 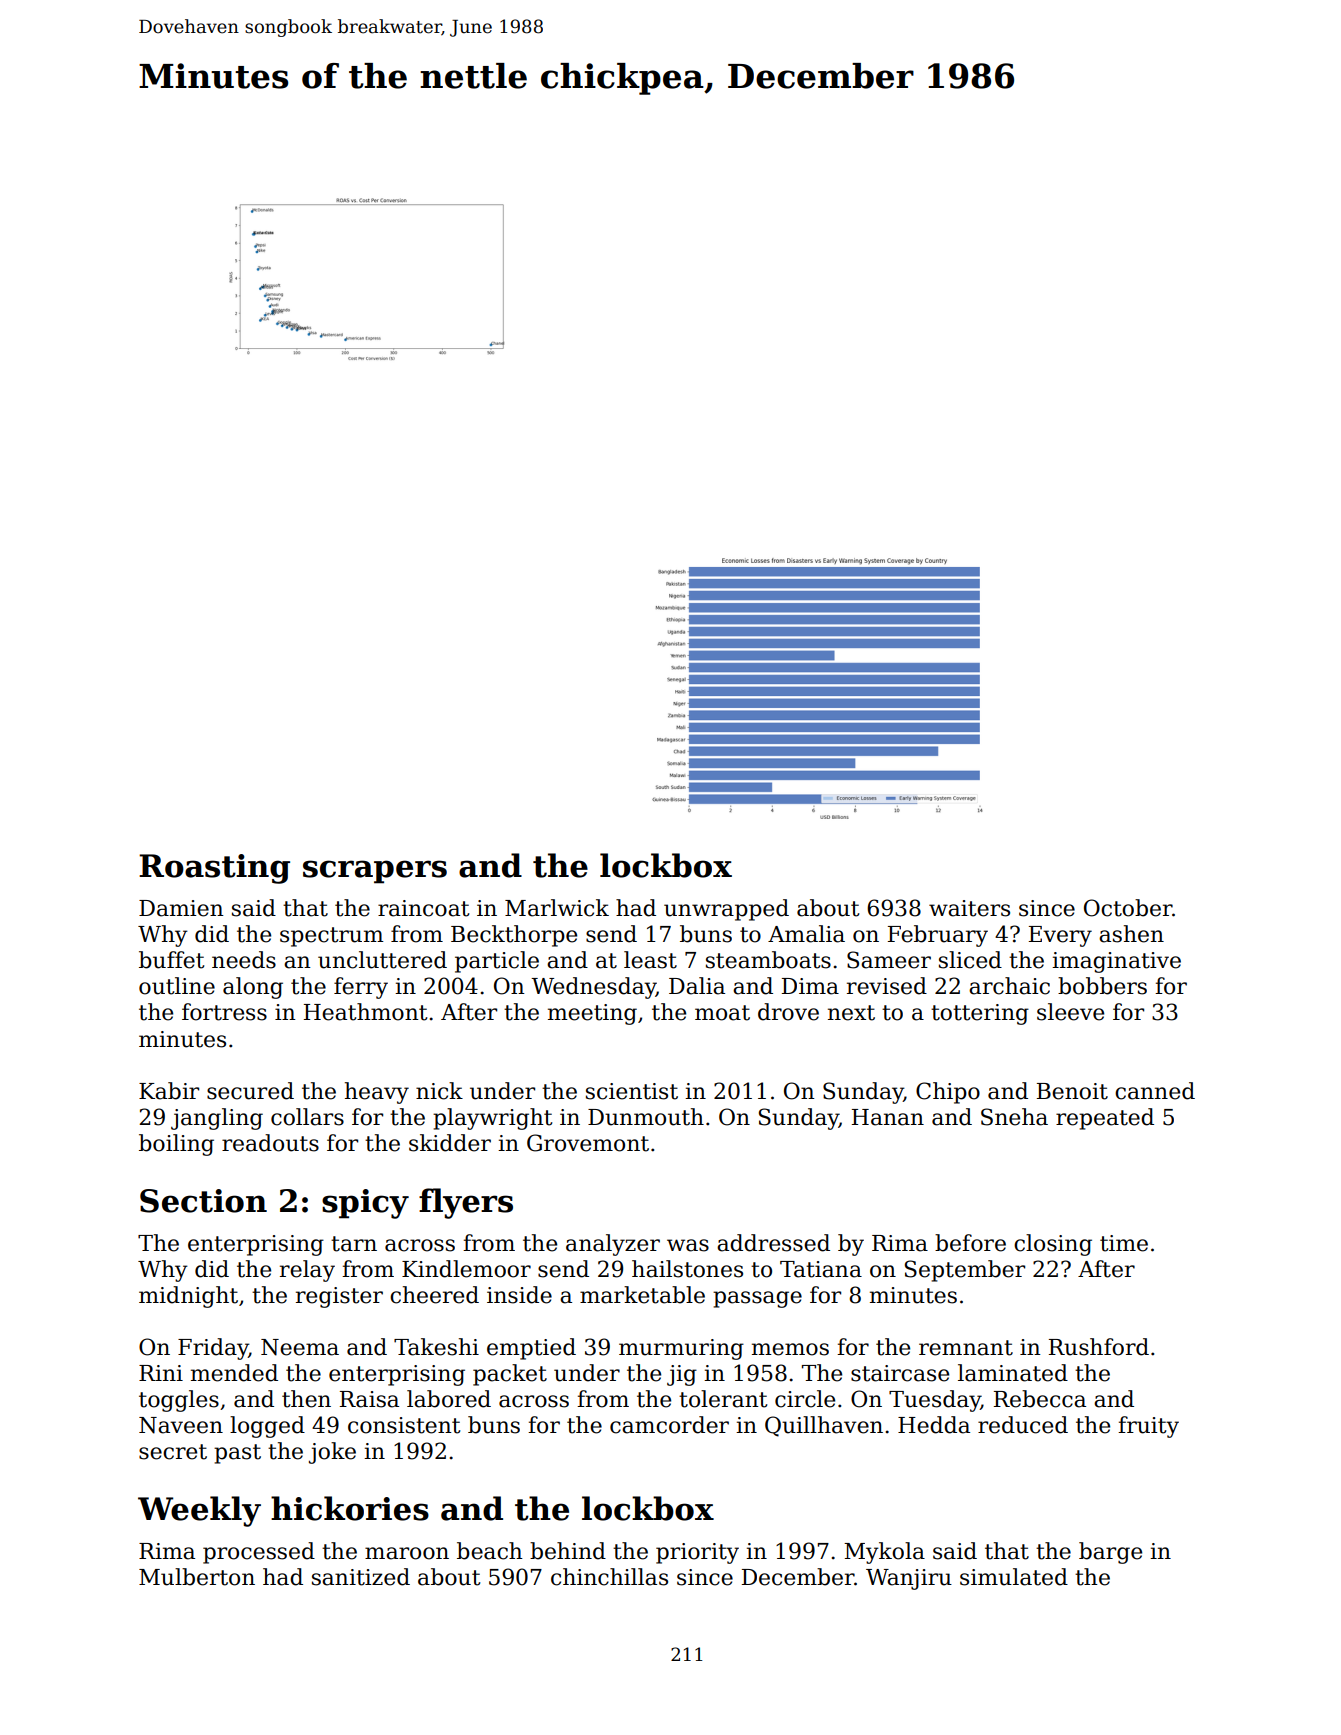 I want to click on Damien, so click(x=181, y=908).
